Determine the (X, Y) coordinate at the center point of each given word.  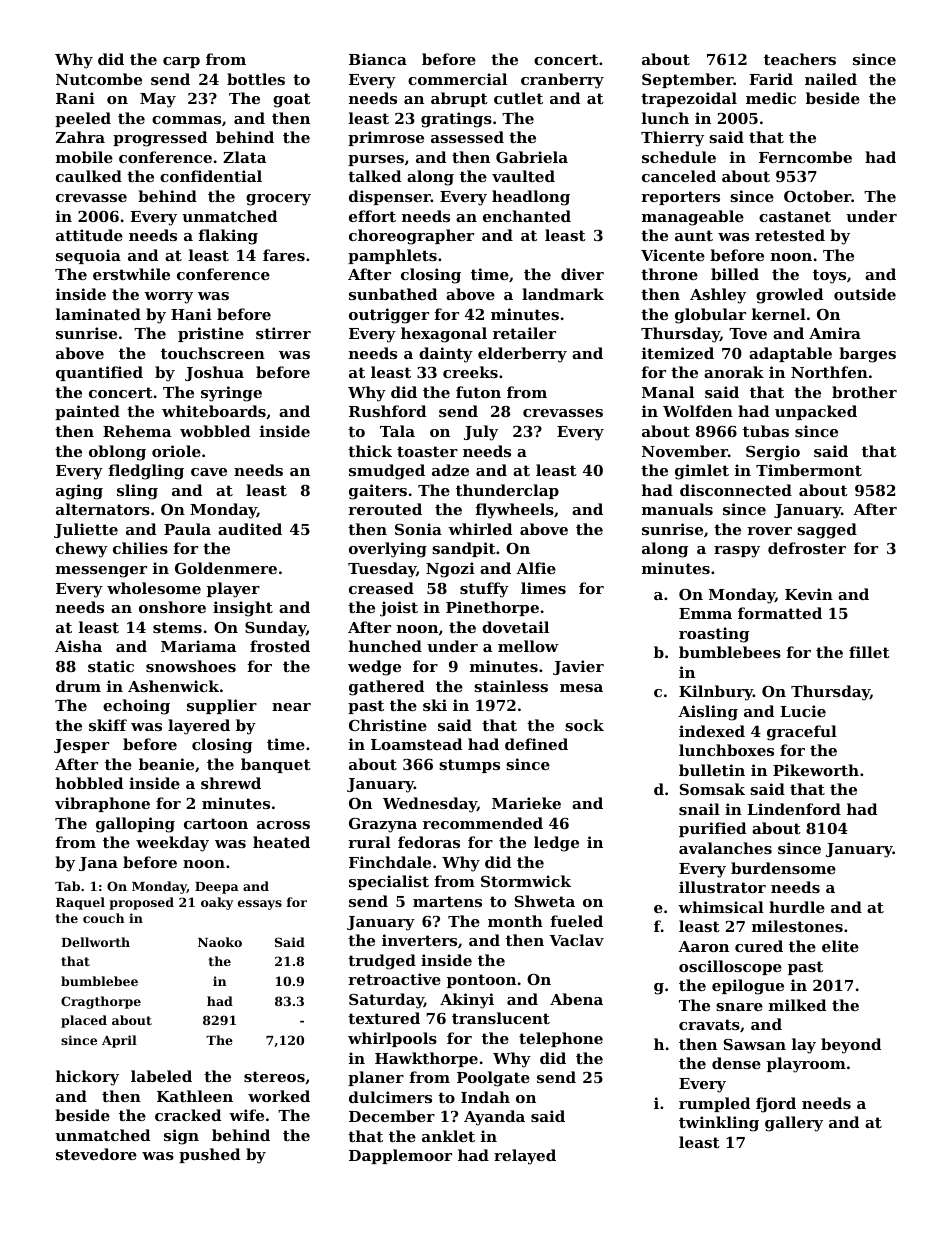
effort (372, 216)
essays (260, 905)
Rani (75, 98)
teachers (800, 59)
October (817, 196)
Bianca (378, 59)
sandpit (464, 549)
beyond (851, 1046)
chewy (82, 550)
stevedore (96, 1154)
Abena (576, 999)
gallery (794, 1124)
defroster (807, 548)
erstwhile (131, 274)
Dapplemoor (400, 1156)
